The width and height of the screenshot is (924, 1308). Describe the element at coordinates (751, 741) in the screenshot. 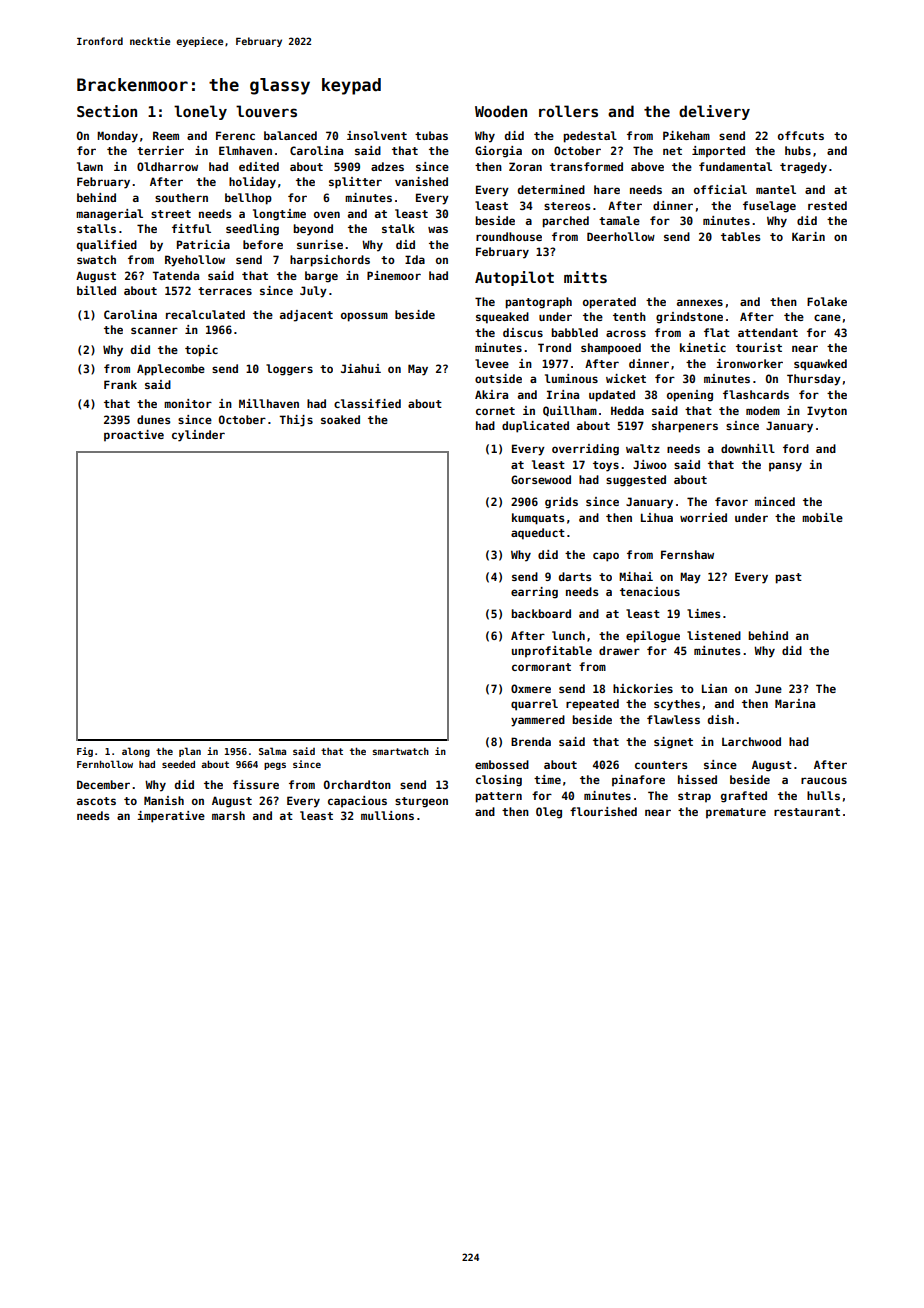

I see `Larchwood` at that location.
